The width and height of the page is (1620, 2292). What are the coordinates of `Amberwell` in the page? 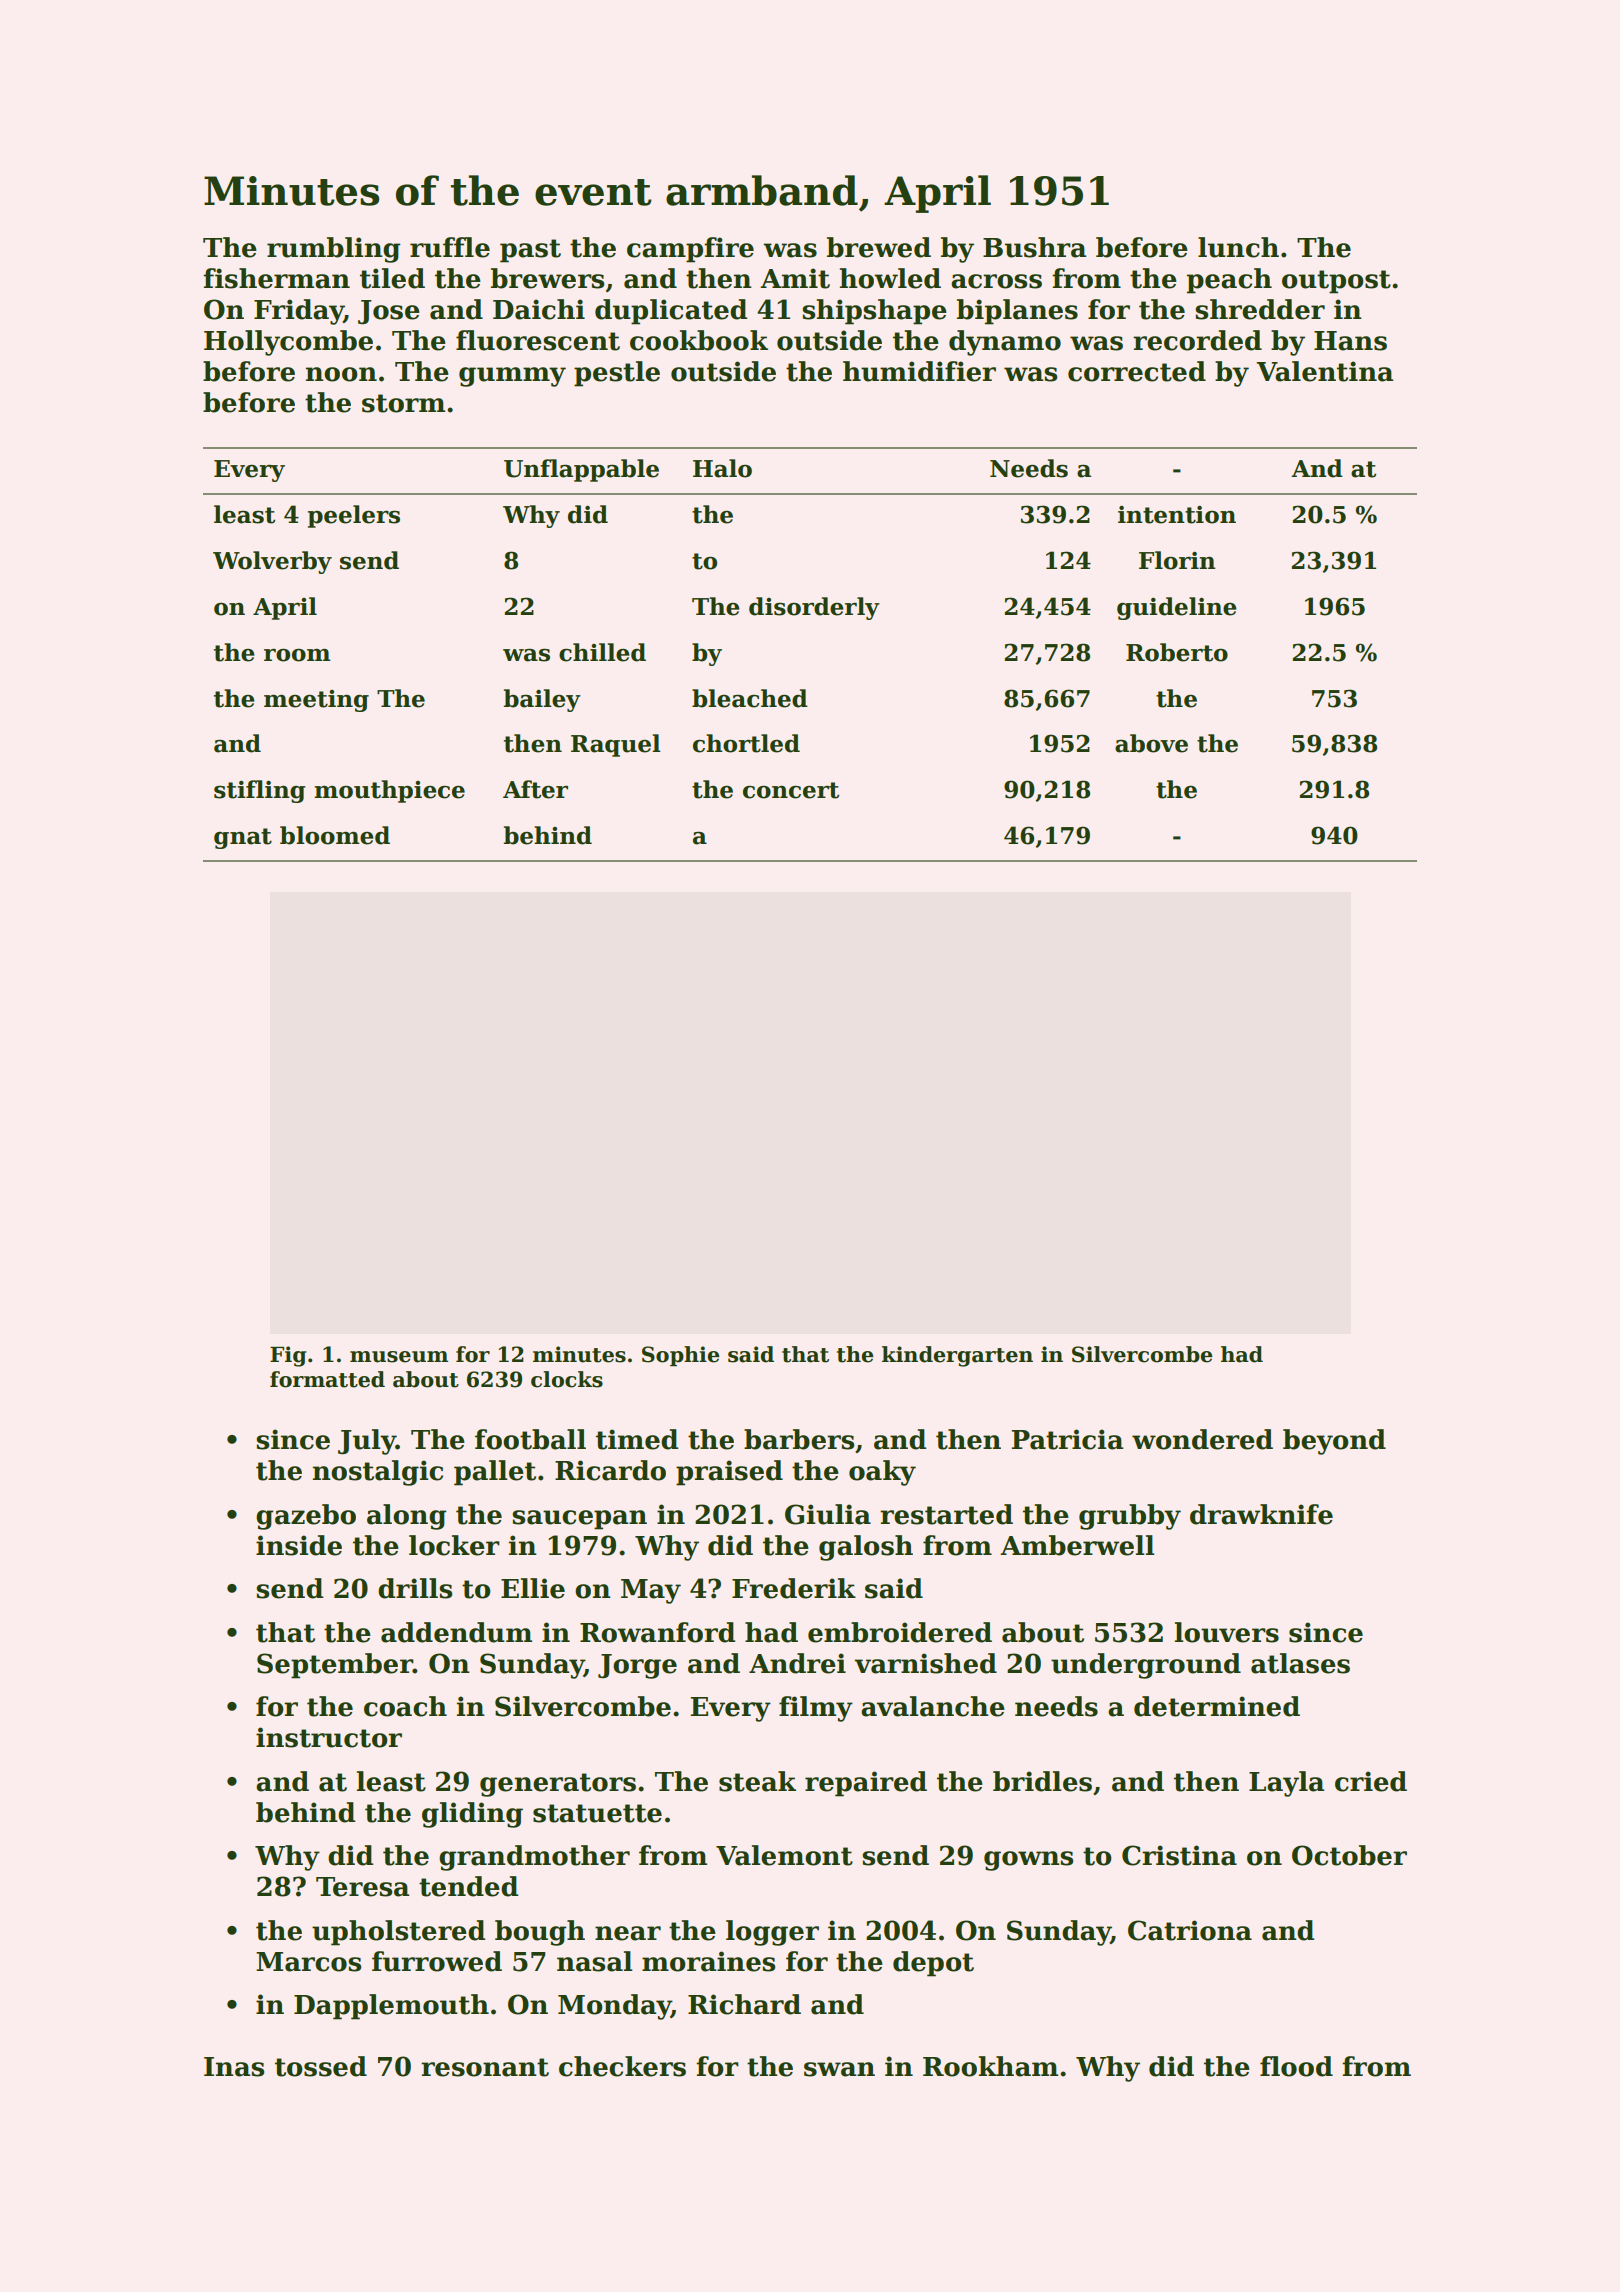 It's located at (1077, 1545).
